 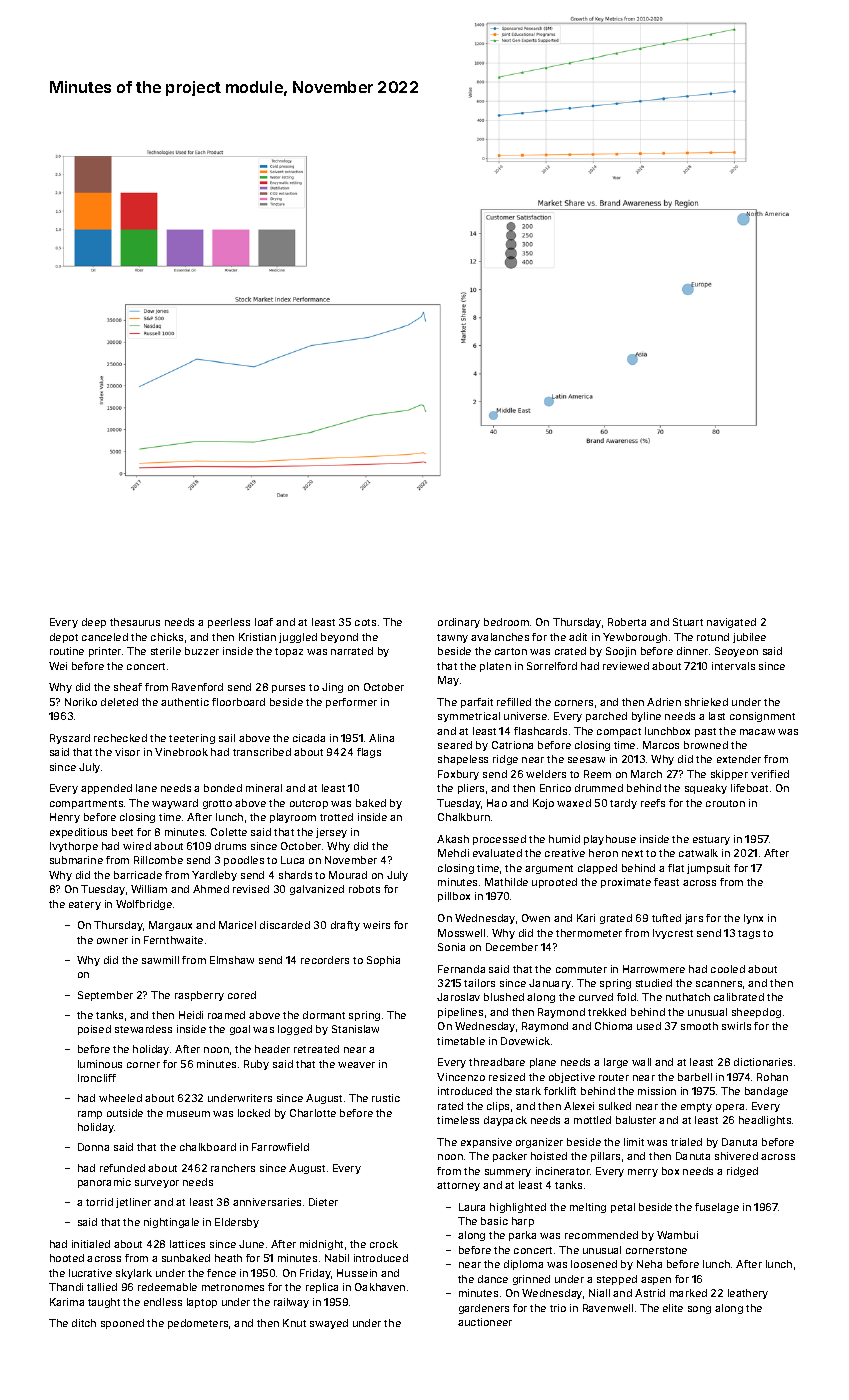 What do you see at coordinates (506, 622) in the screenshot?
I see `bedroom` at bounding box center [506, 622].
